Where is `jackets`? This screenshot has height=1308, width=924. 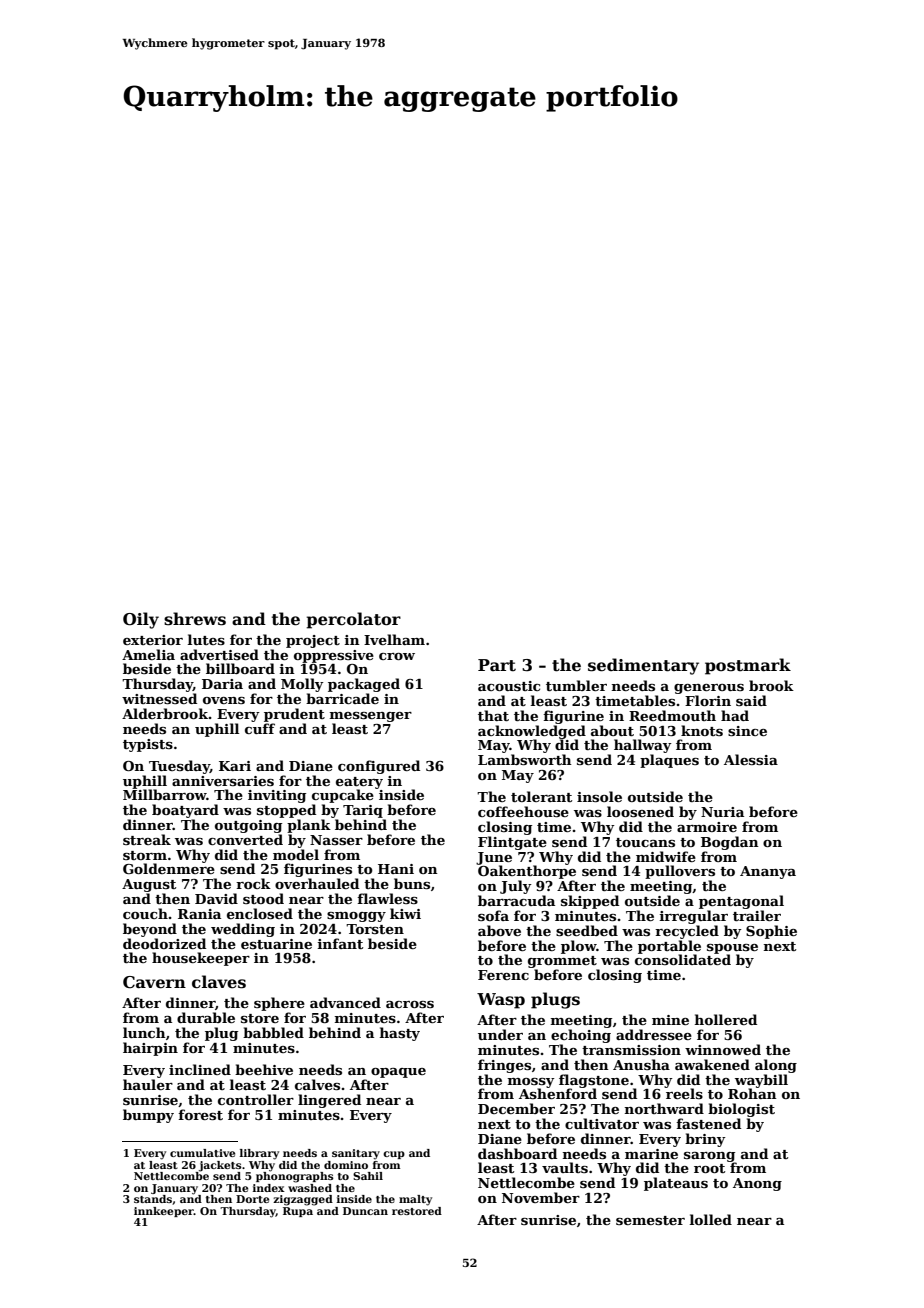 jackets is located at coordinates (220, 1166).
